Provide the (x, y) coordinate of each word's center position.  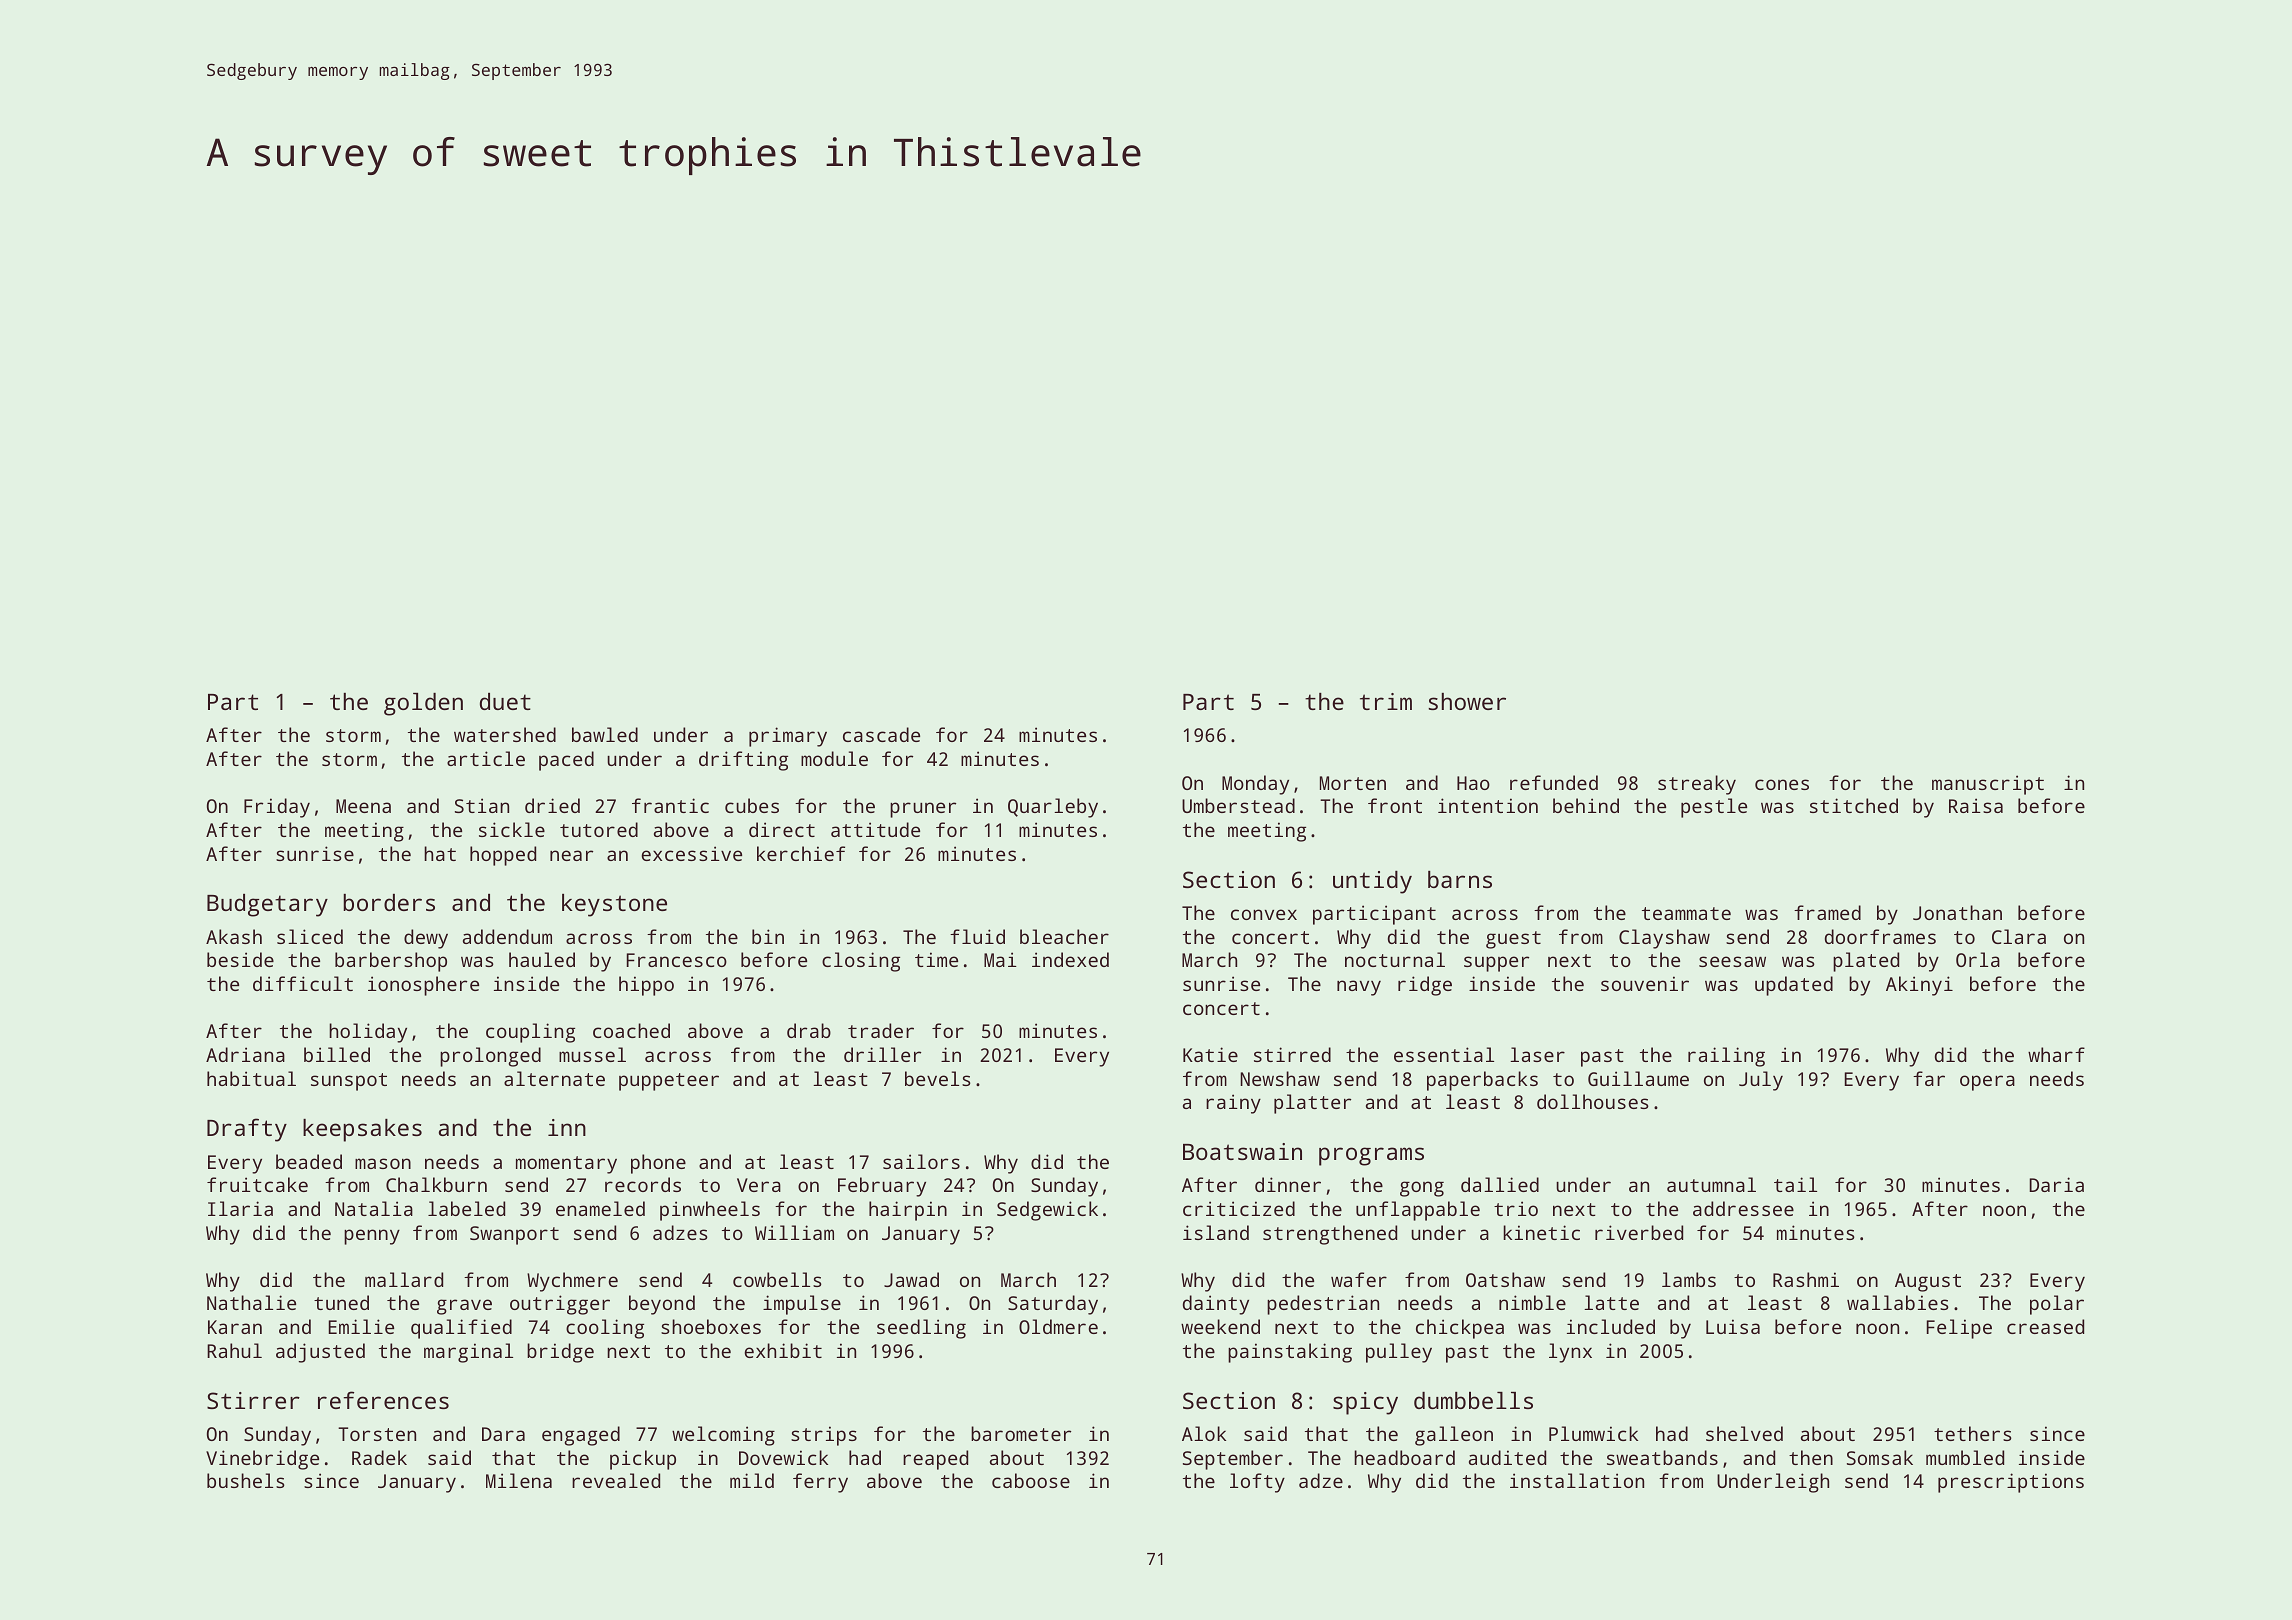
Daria (2056, 1184)
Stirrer (253, 1400)
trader (881, 1030)
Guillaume (1638, 1078)
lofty (1257, 1483)
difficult (303, 983)
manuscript (1988, 785)
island (1216, 1232)
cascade (881, 734)
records (643, 1184)
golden (423, 704)
